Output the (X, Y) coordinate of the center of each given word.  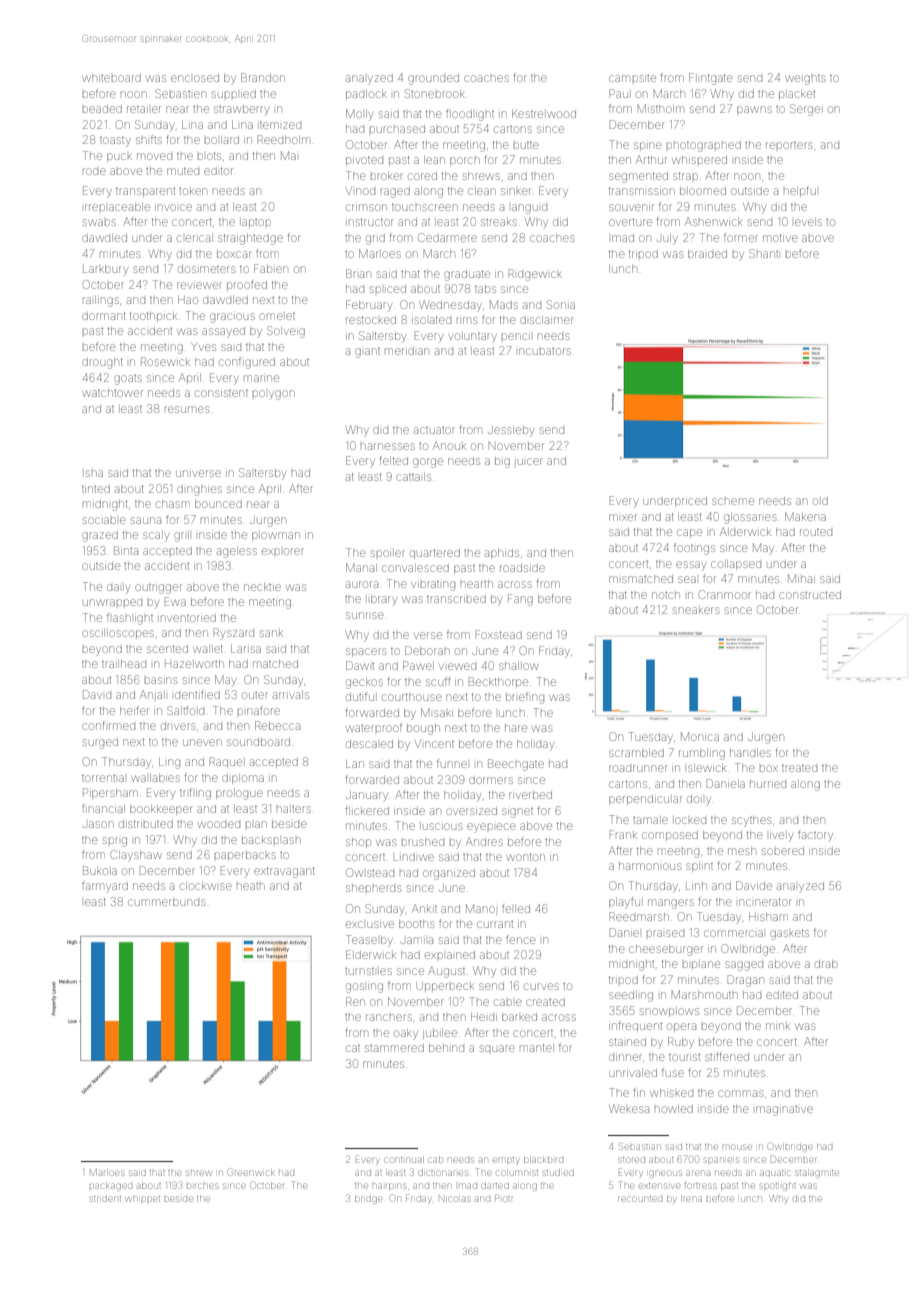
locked (690, 820)
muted (183, 171)
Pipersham (110, 793)
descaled (369, 744)
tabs (485, 289)
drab (826, 964)
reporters (789, 145)
